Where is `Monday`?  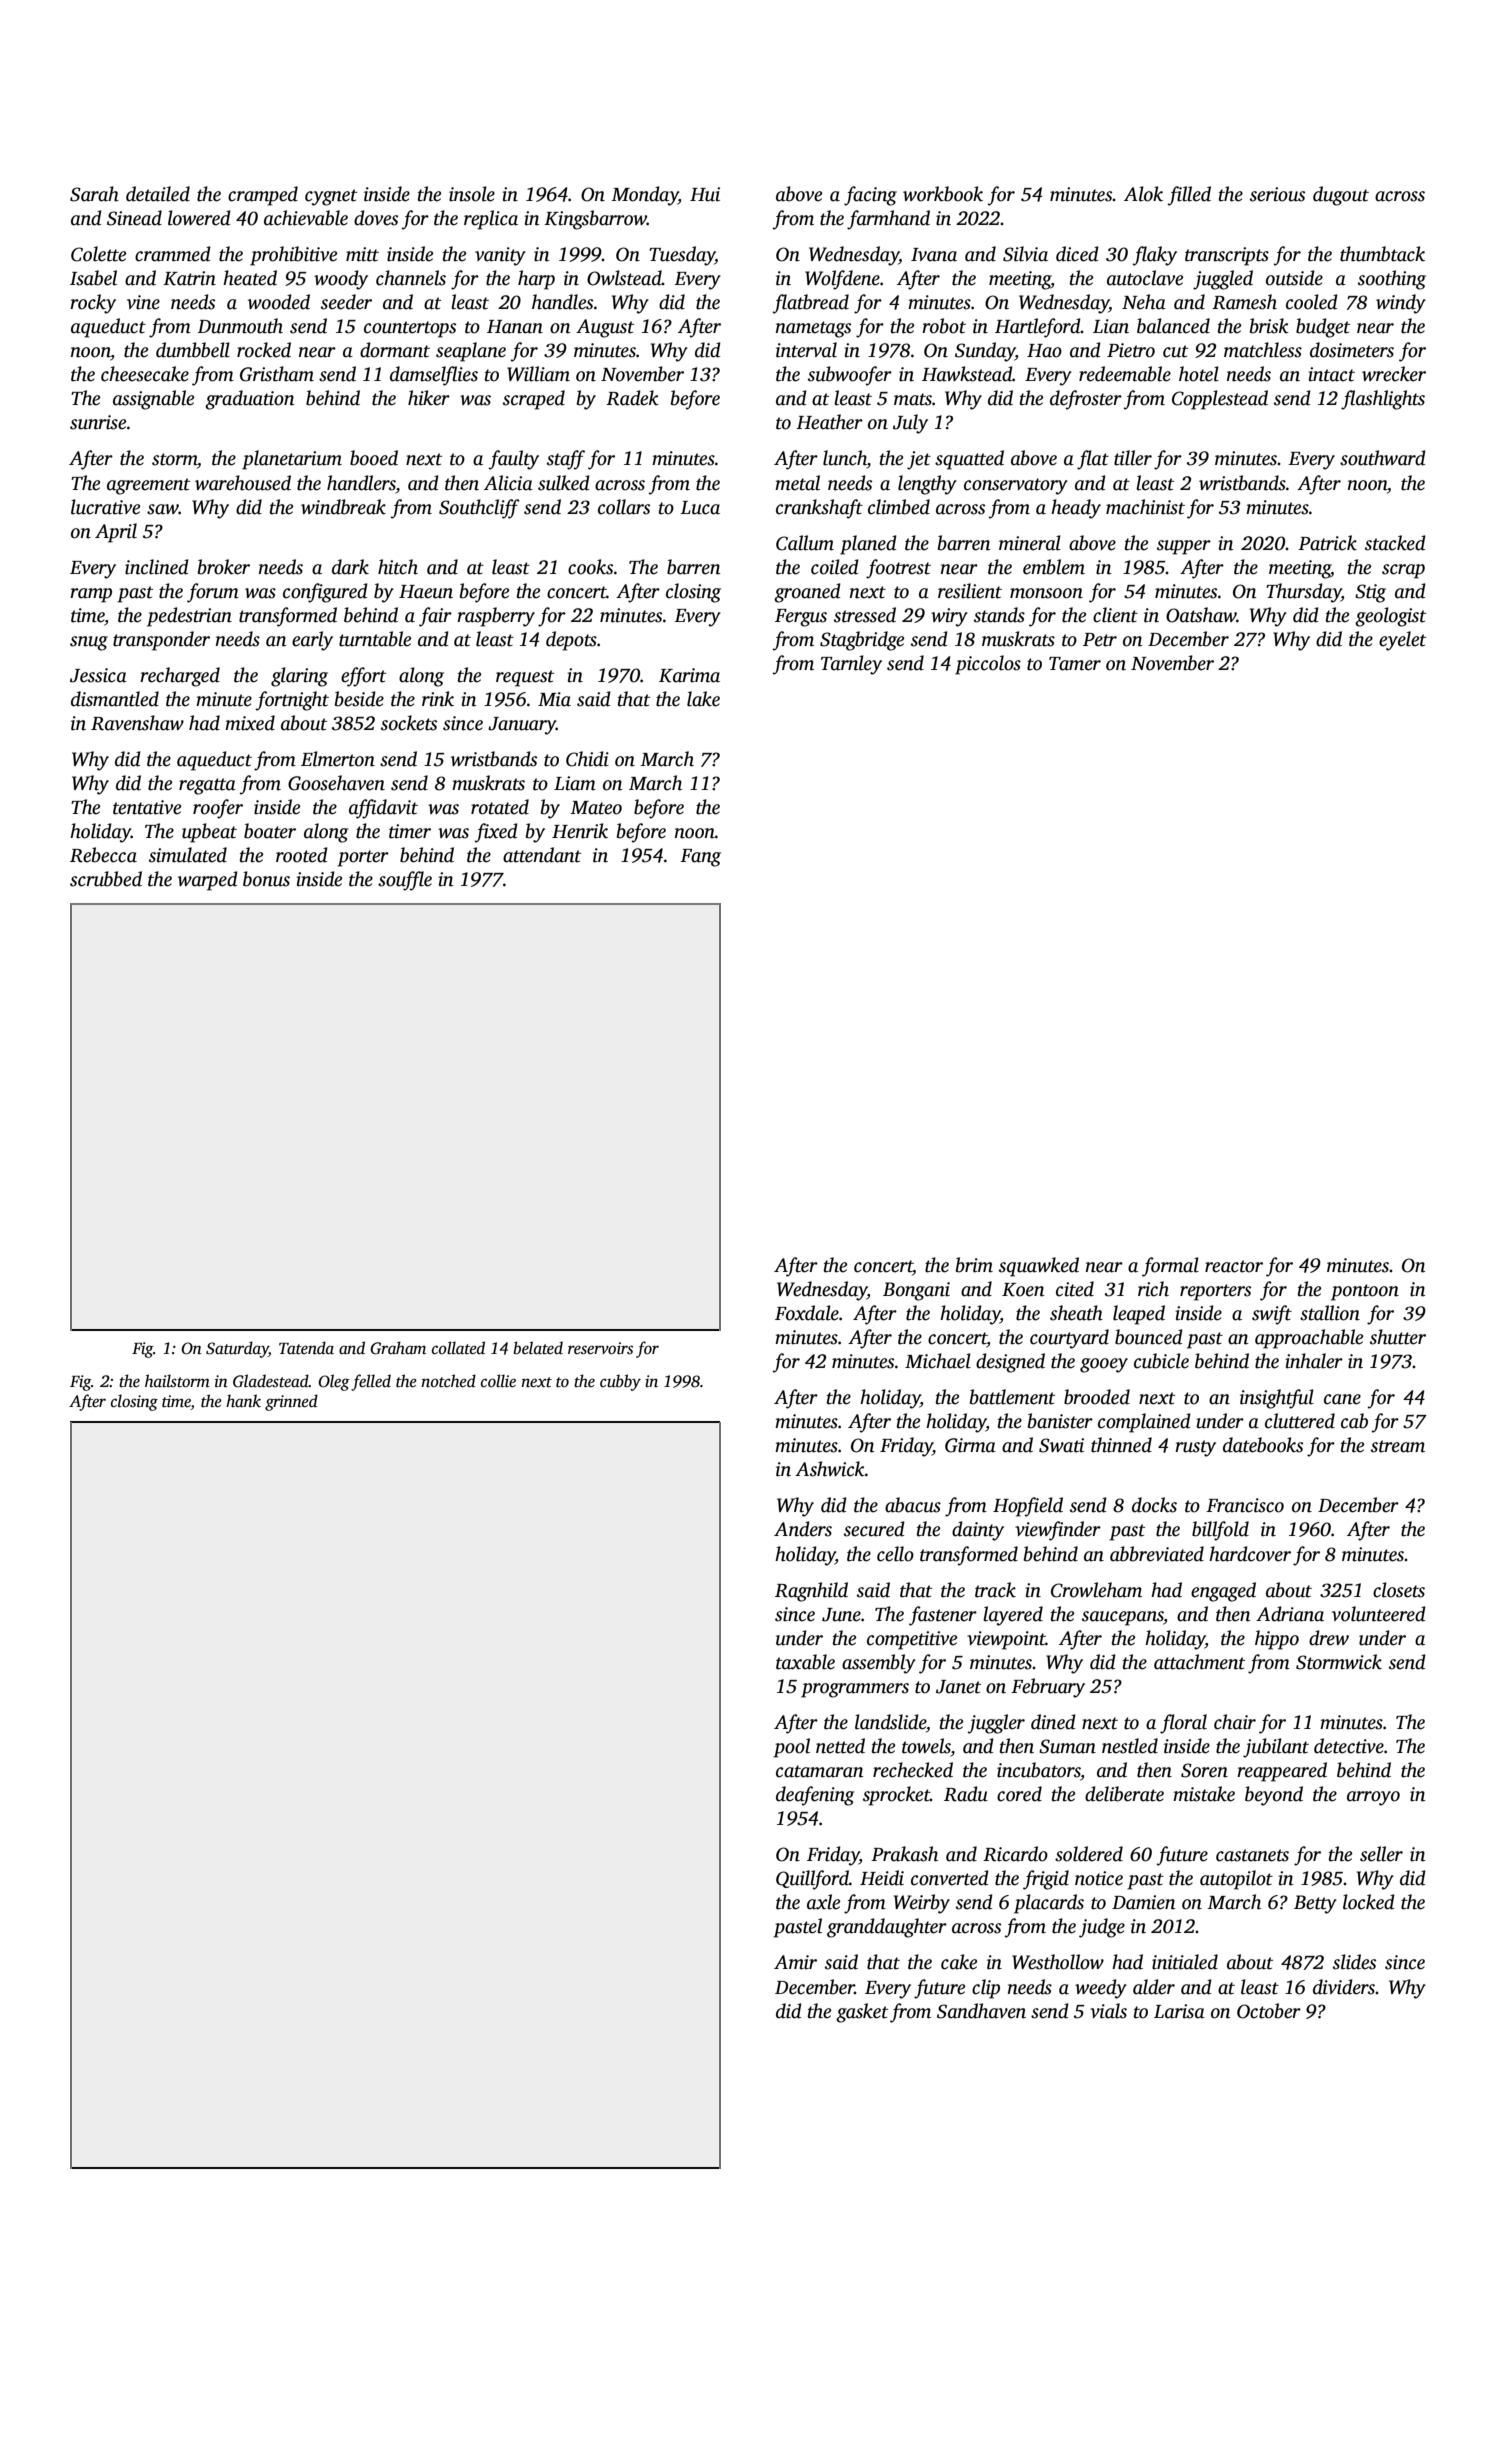
Monday is located at coordinates (644, 196).
